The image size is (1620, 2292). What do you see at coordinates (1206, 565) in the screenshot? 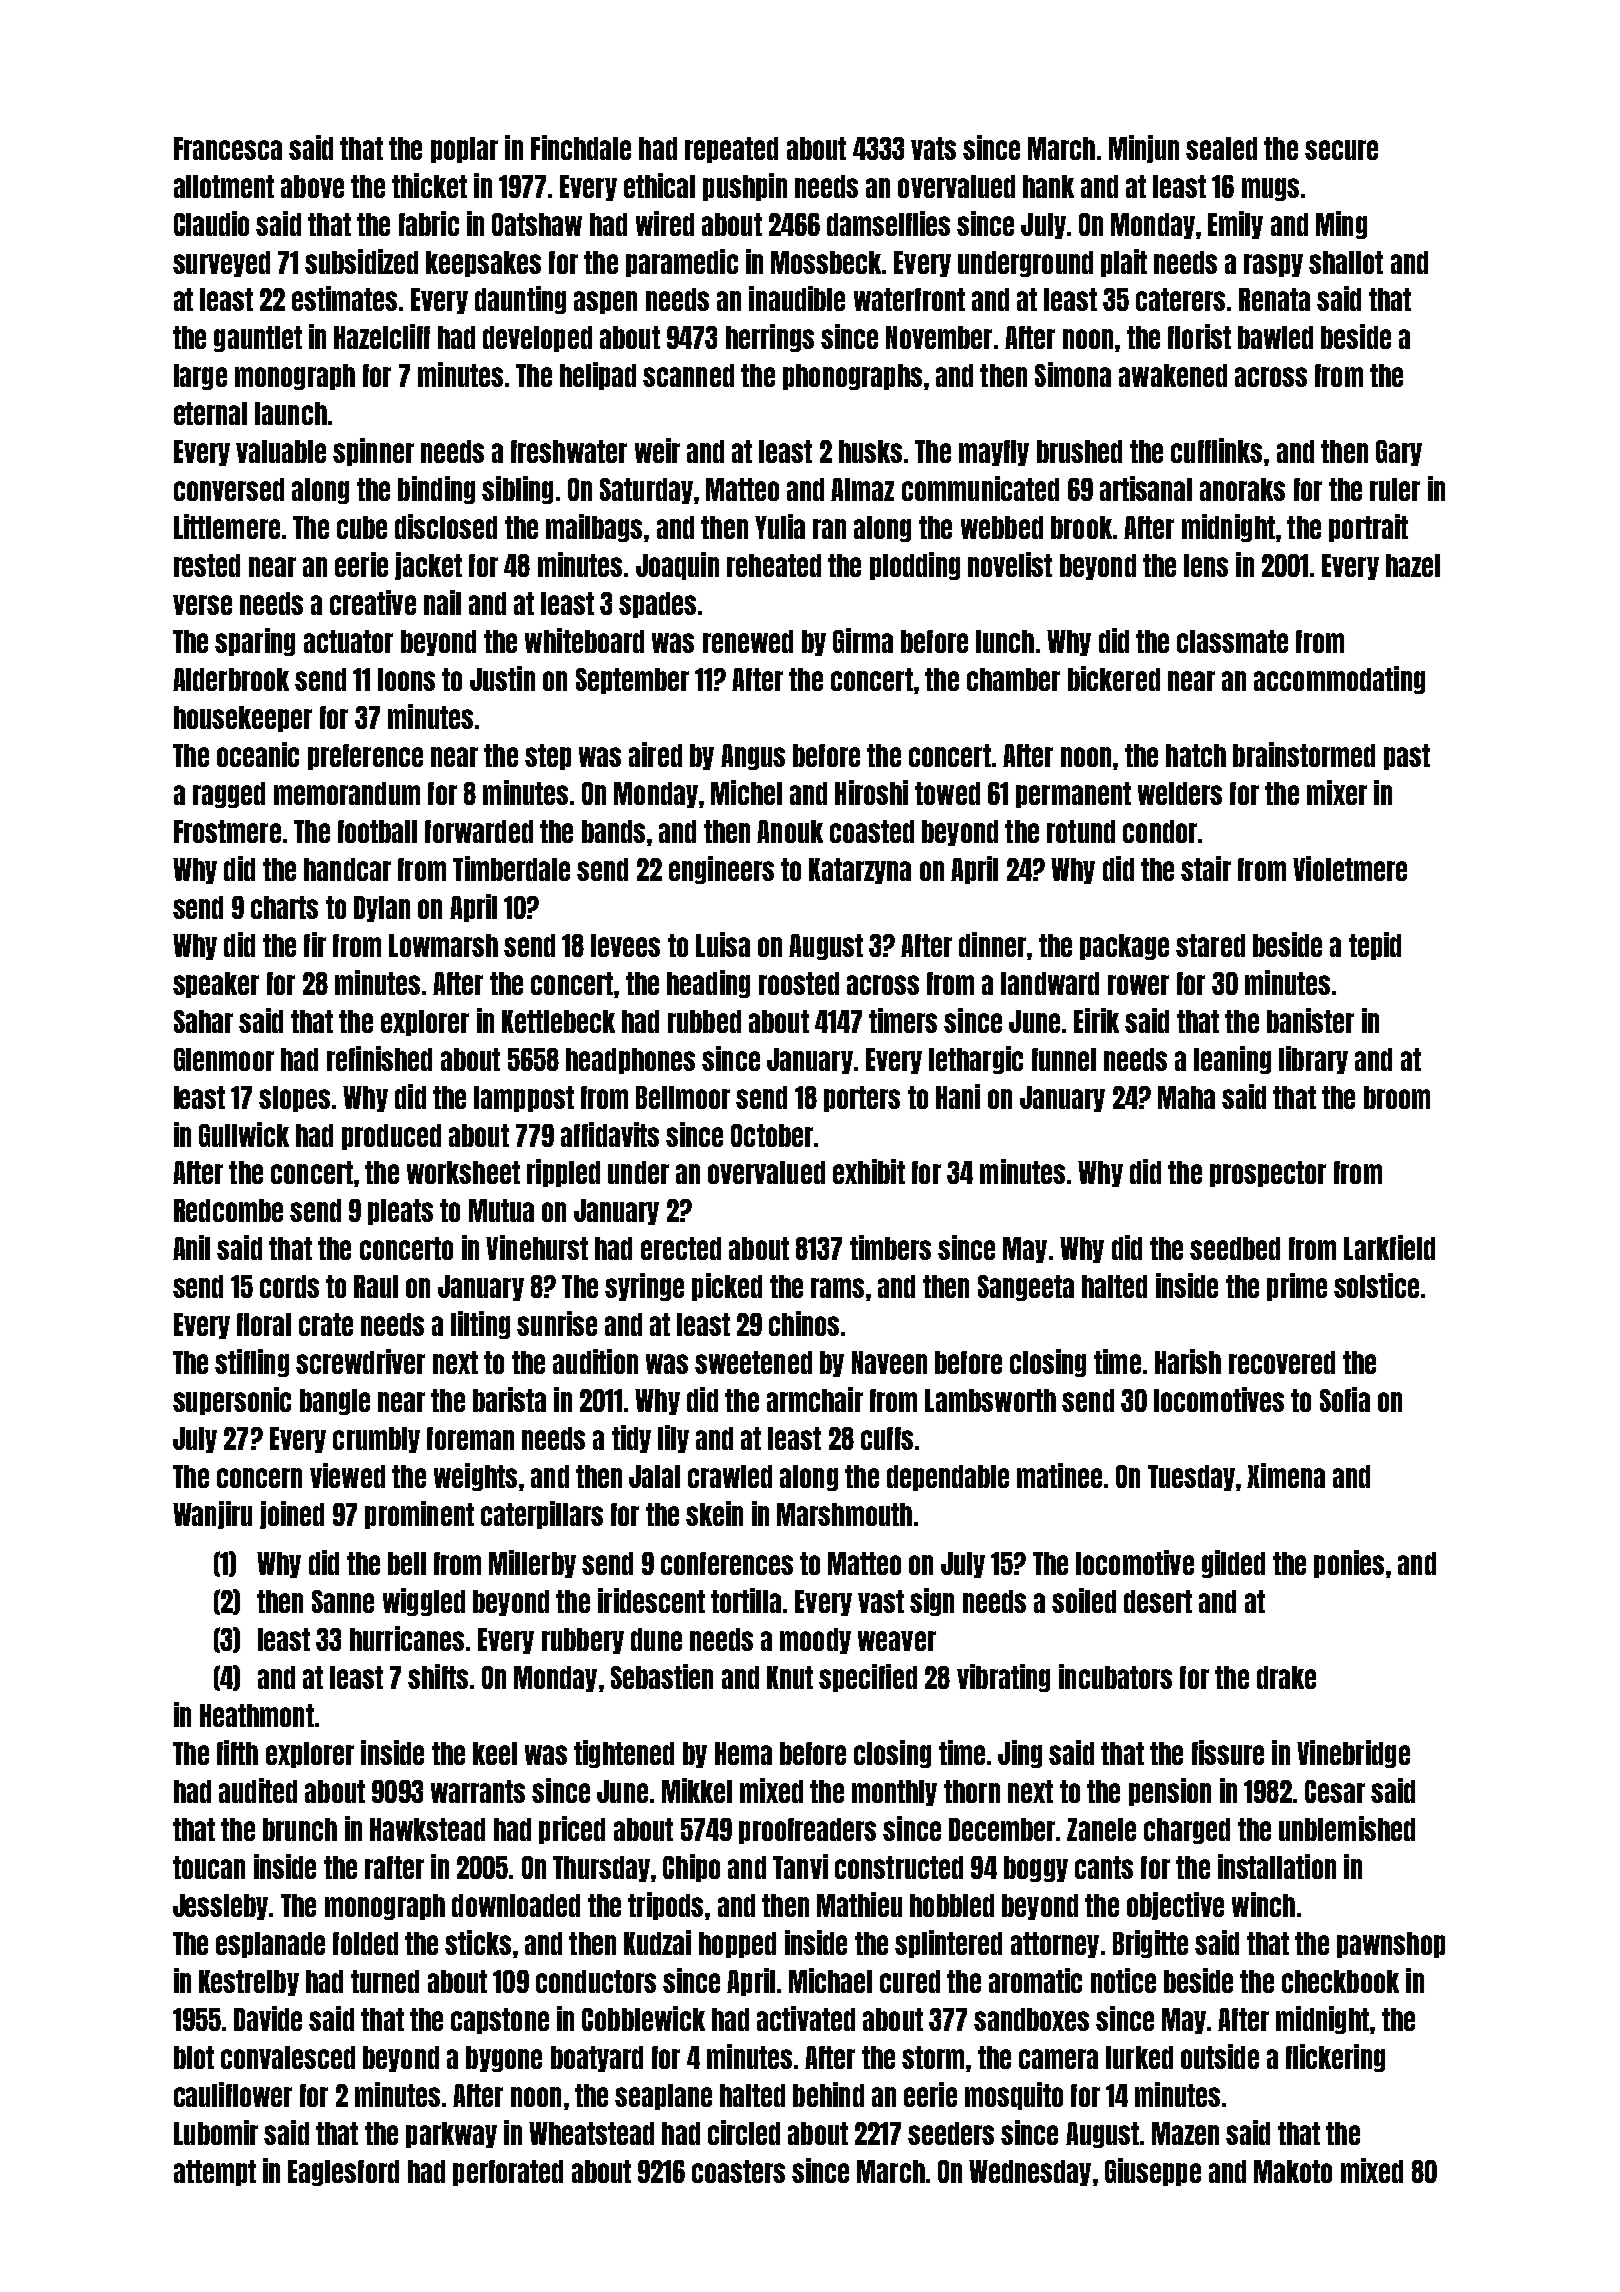
I see `lens` at bounding box center [1206, 565].
